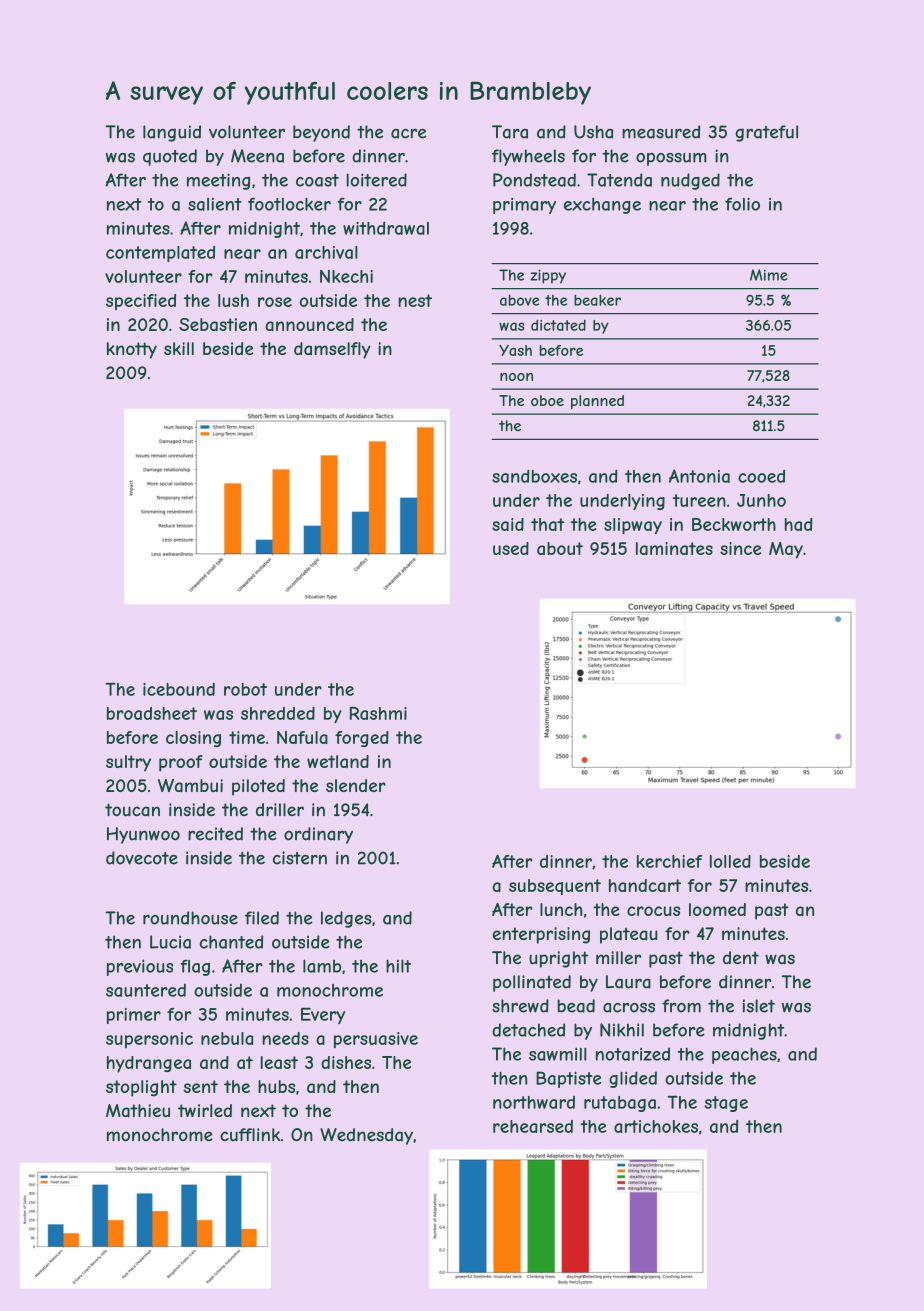 This document has height=1311, width=924. I want to click on beyond, so click(321, 133).
